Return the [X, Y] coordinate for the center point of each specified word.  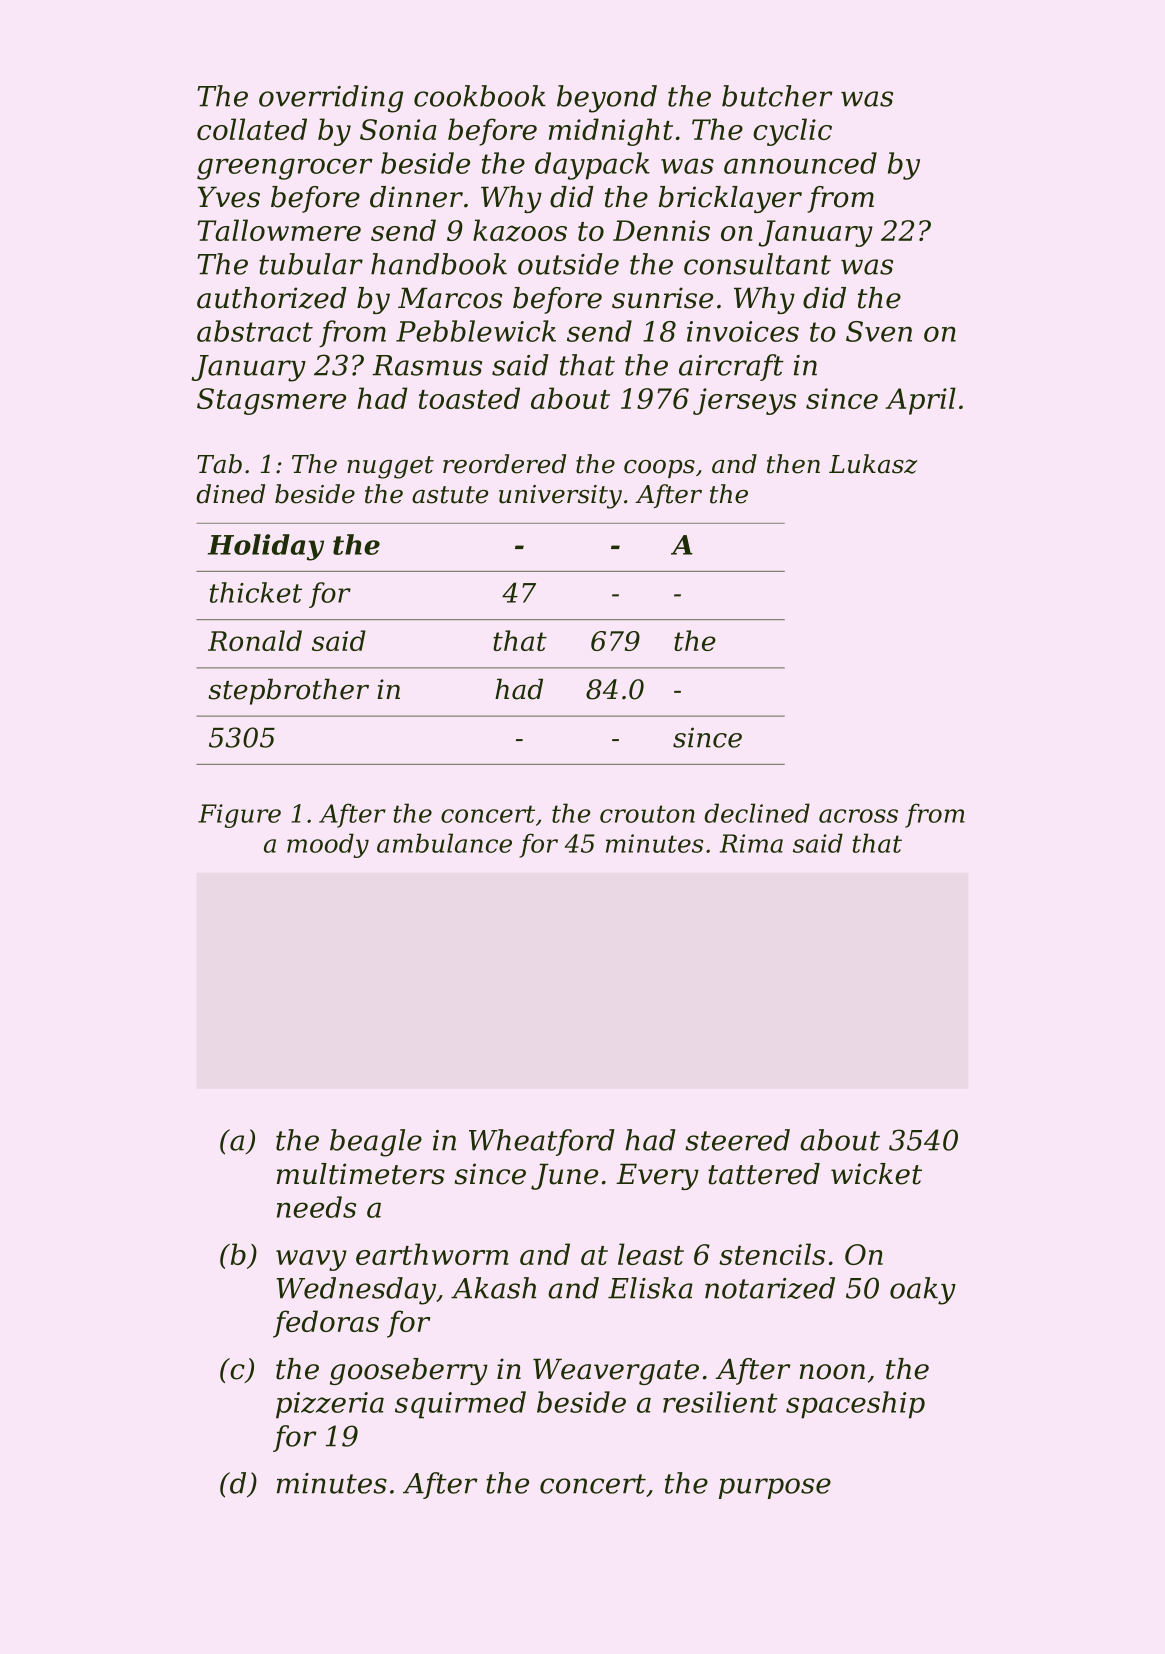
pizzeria [330, 1405]
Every [657, 1176]
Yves [229, 197]
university [560, 497]
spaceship [855, 1405]
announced [800, 163]
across [858, 816]
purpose [775, 1488]
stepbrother [288, 691]
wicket [876, 1174]
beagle [376, 1143]
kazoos [520, 230]
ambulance [444, 843]
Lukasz [873, 464]
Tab [219, 464]
